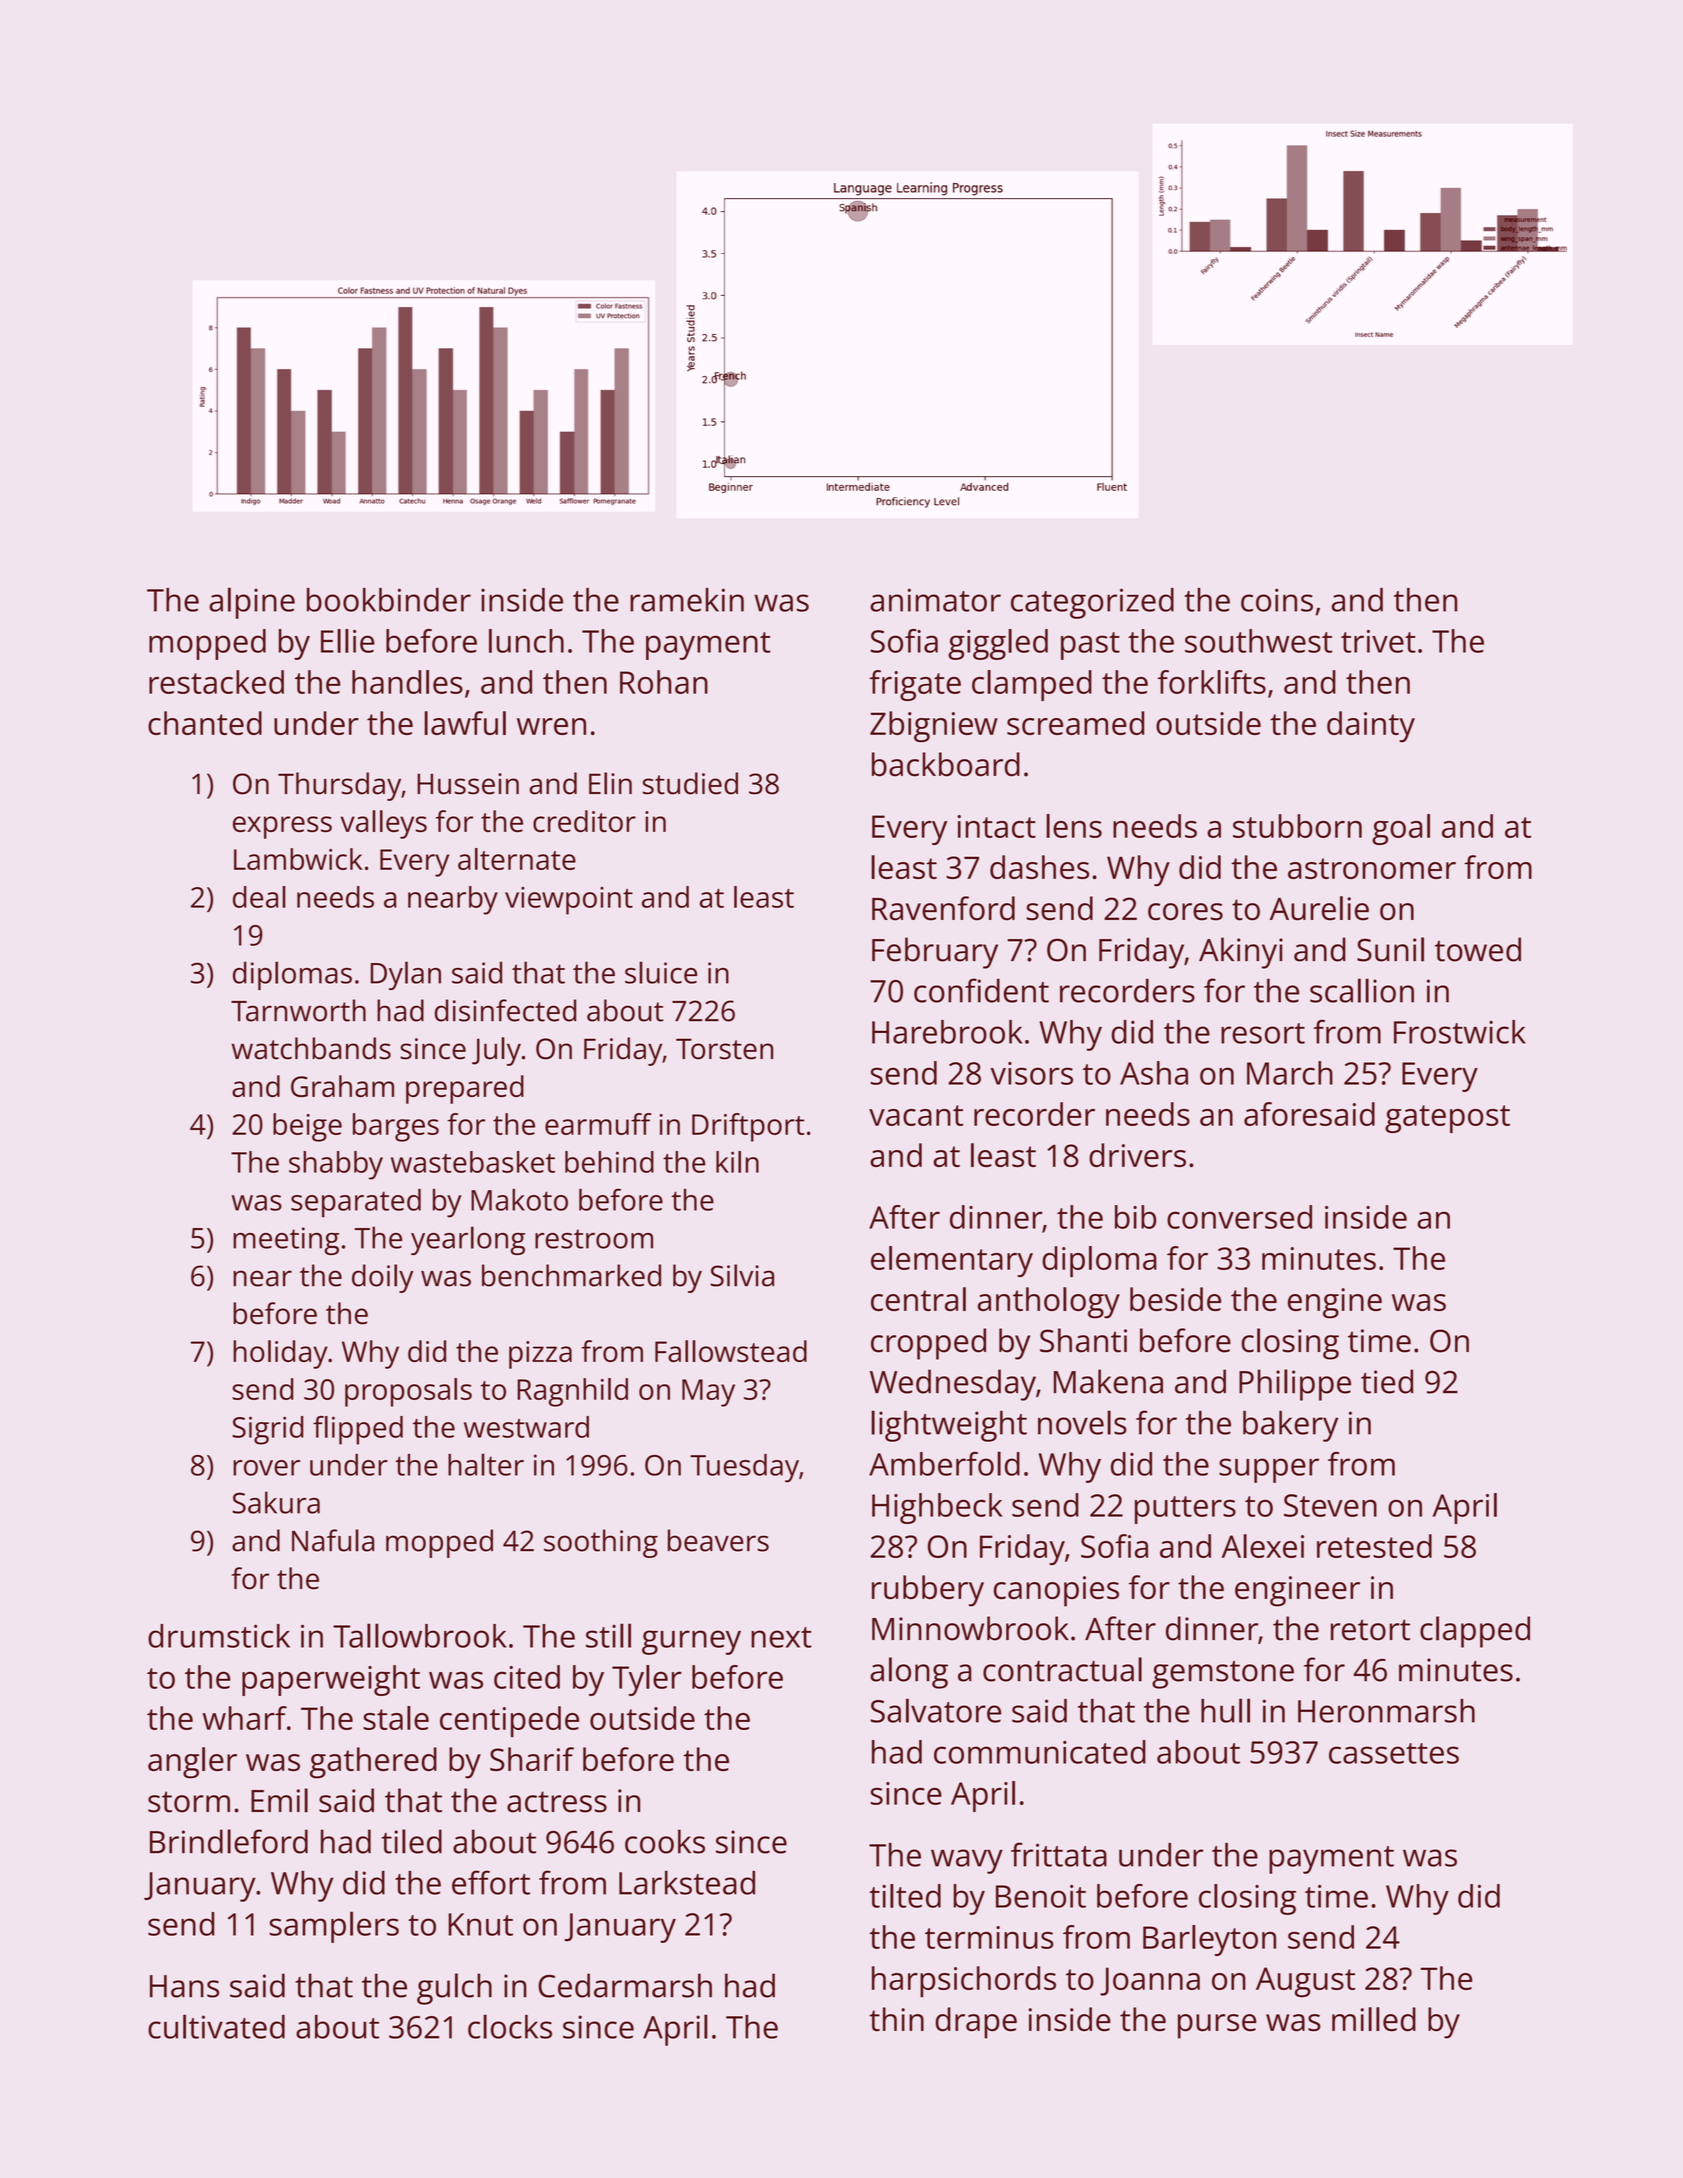 The image size is (1683, 2178). I want to click on dashes, so click(1039, 867).
